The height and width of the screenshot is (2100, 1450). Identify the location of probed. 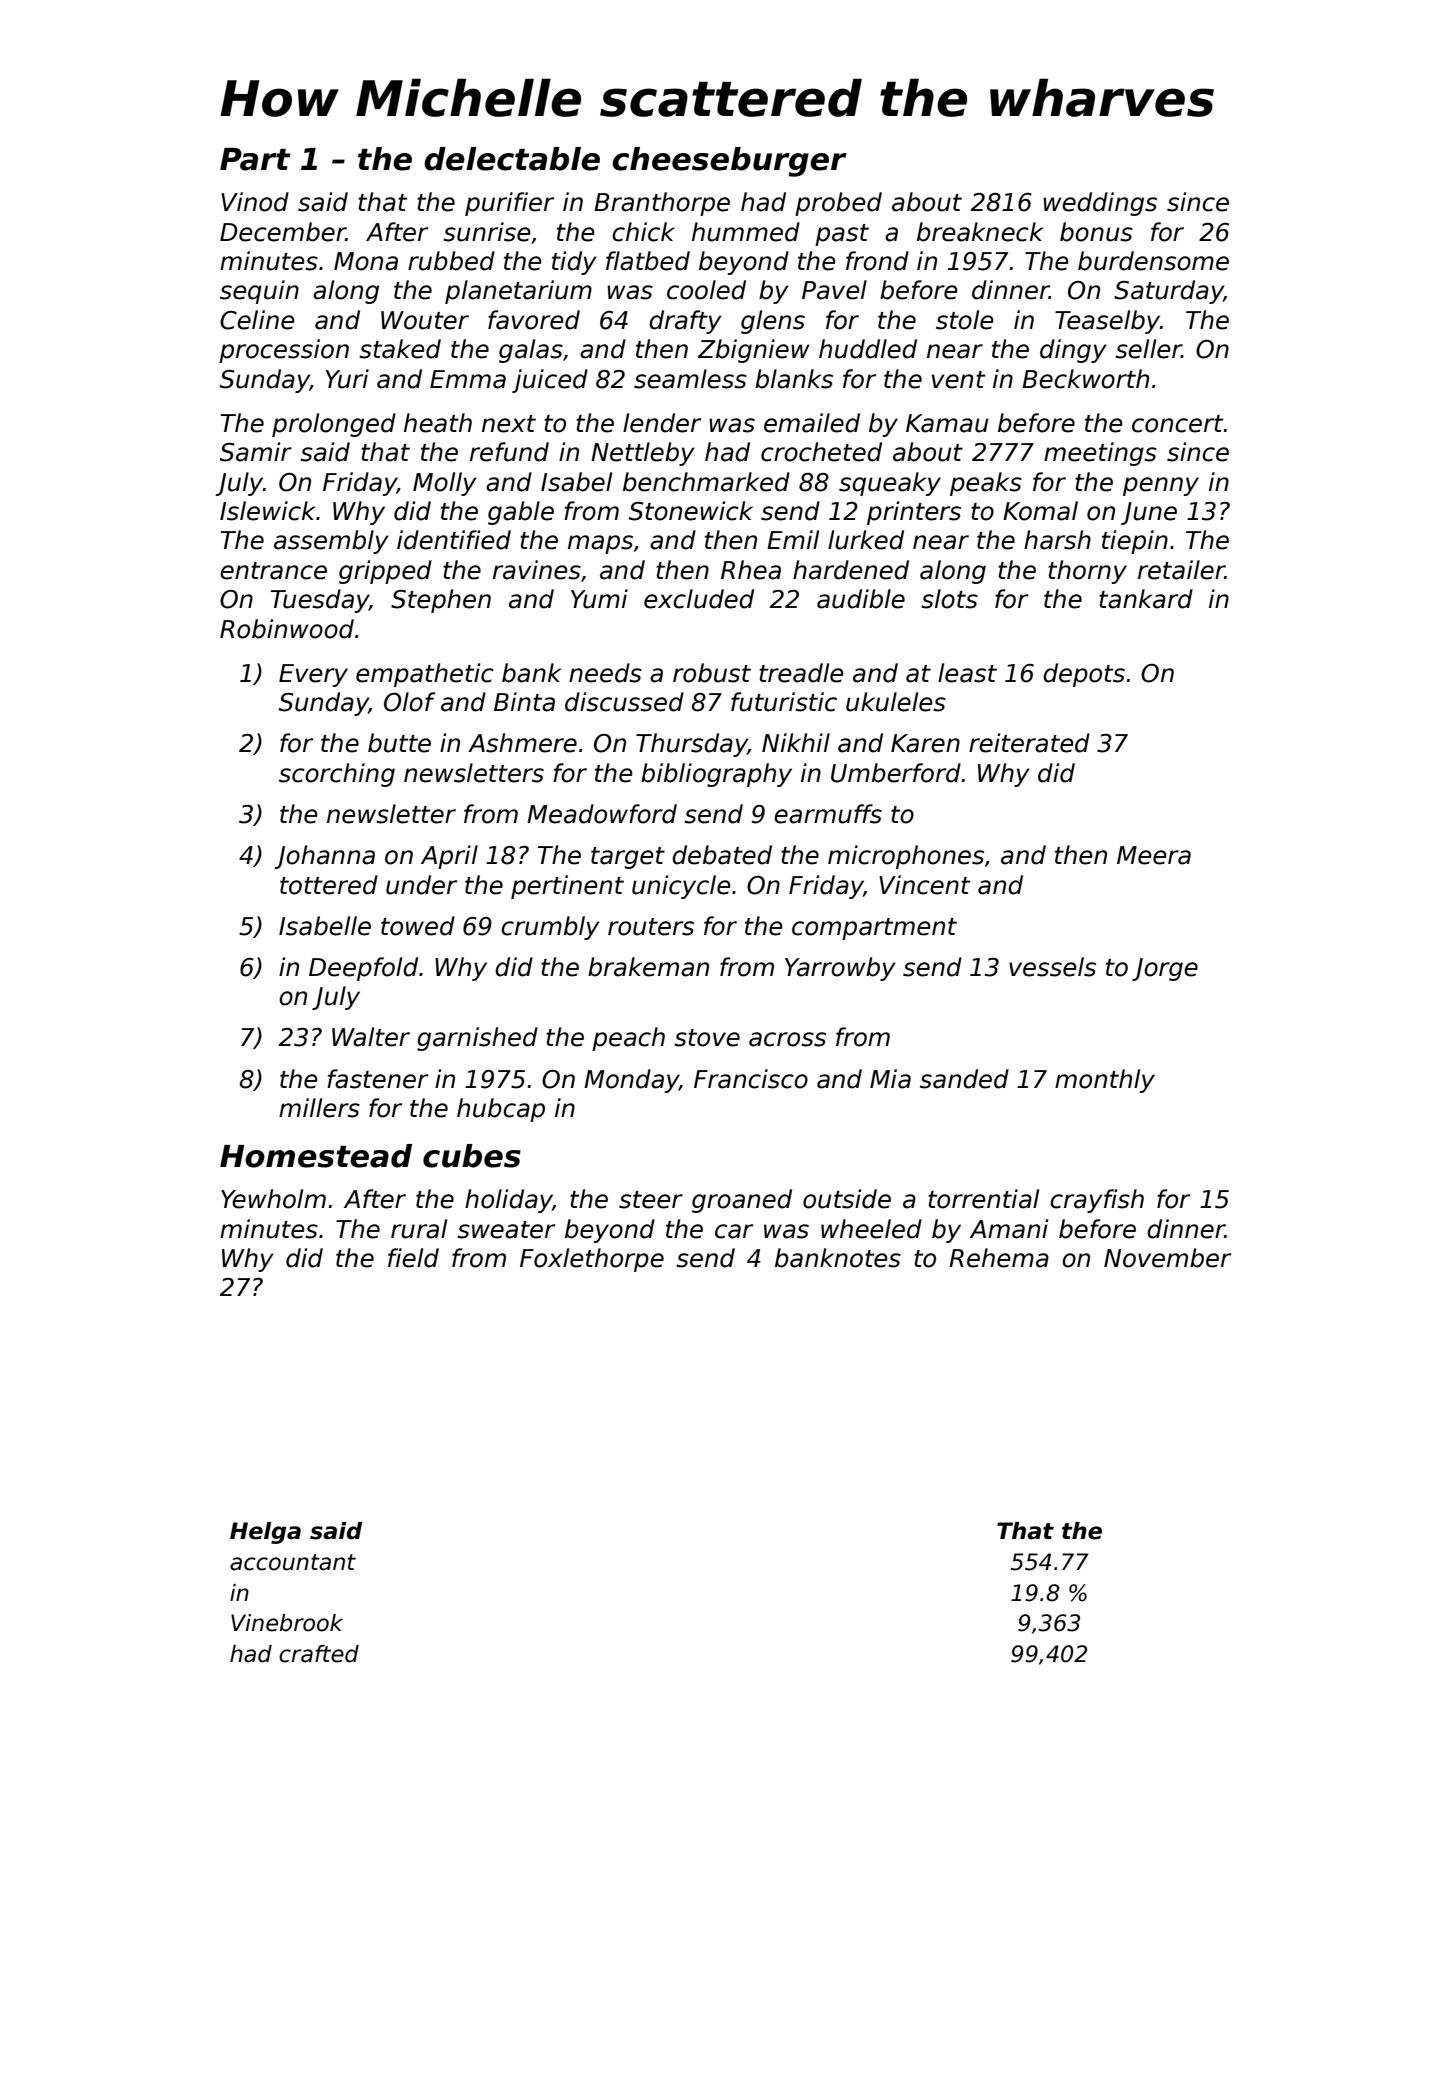
(838, 204).
